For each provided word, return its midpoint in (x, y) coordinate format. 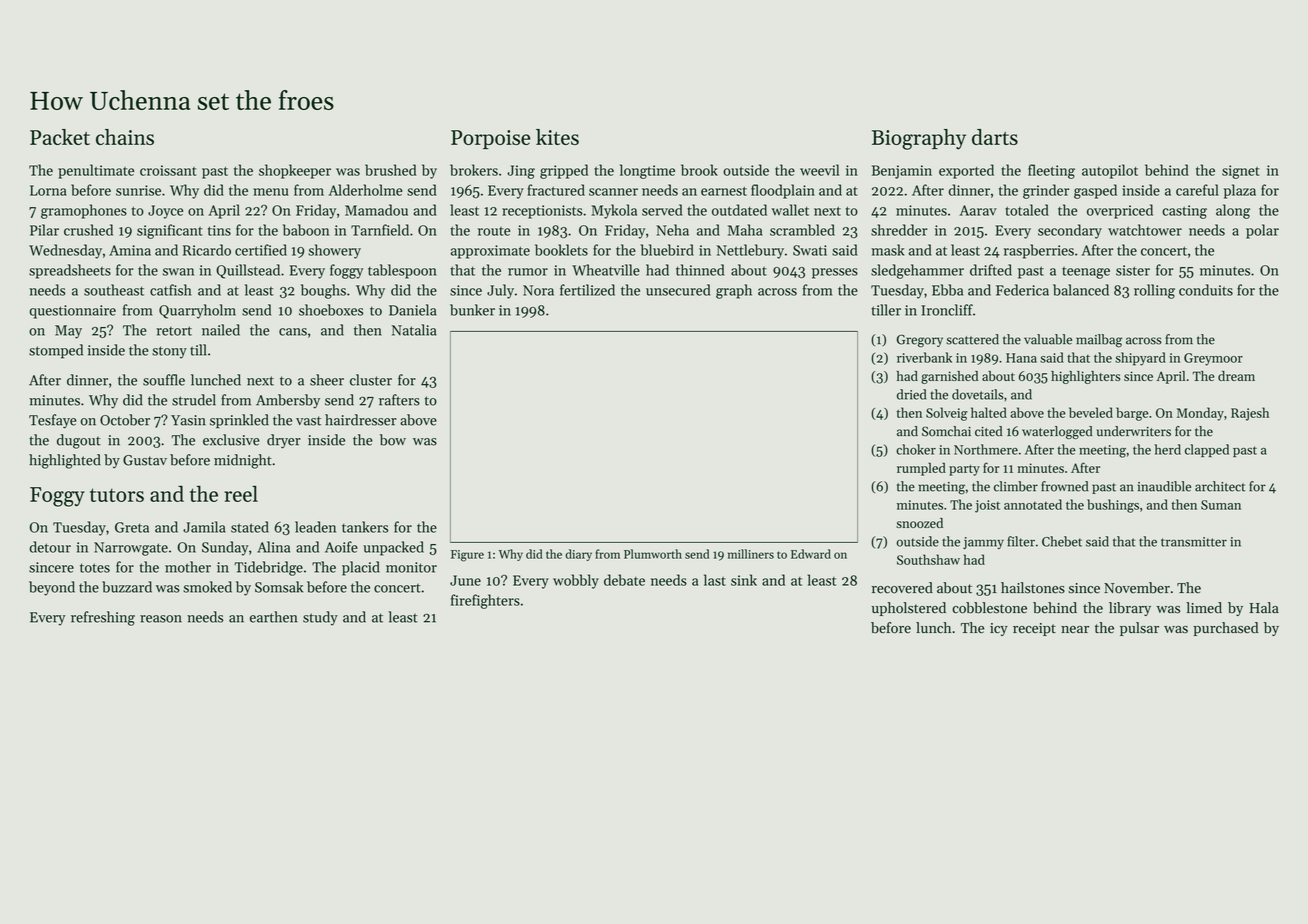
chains (125, 137)
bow (393, 440)
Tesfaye (52, 421)
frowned (1064, 486)
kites (557, 137)
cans (293, 332)
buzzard (127, 587)
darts (995, 137)
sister (1133, 270)
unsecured (678, 290)
